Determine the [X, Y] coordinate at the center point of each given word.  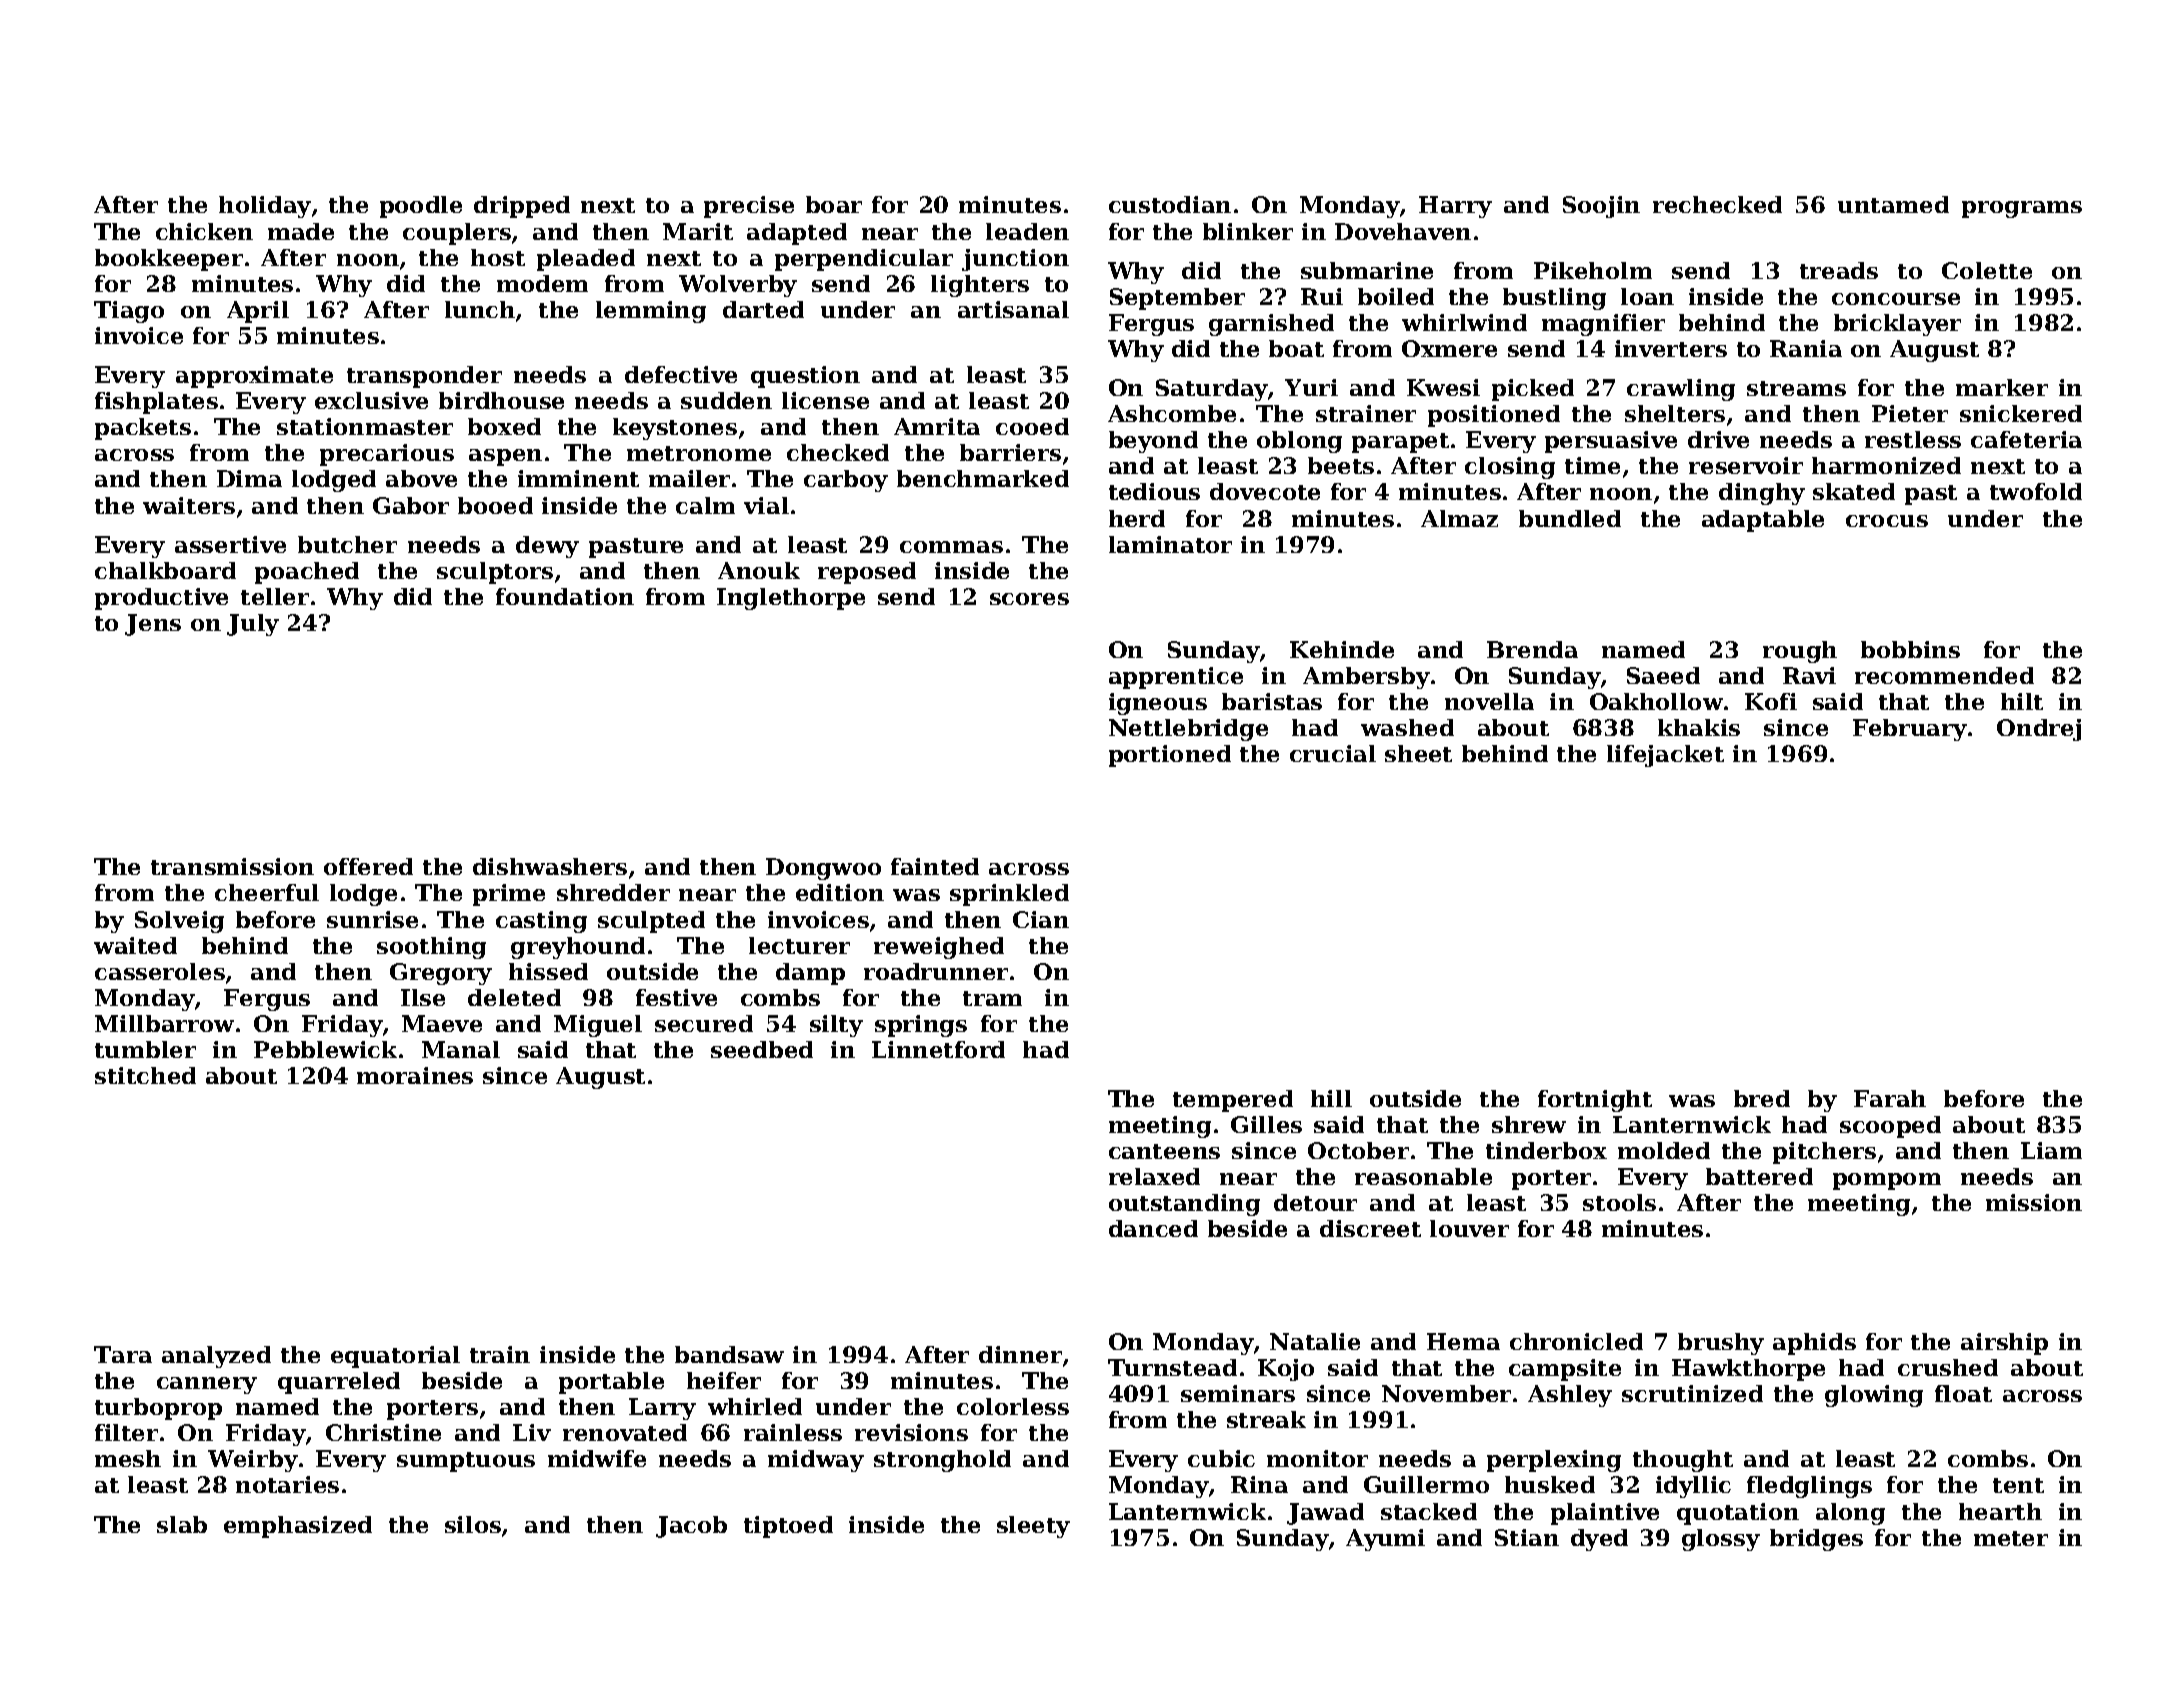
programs [2022, 209]
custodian [1170, 204]
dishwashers [550, 866]
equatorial [395, 1357]
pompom [1887, 1181]
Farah [1890, 1098]
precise [749, 207]
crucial [1333, 753]
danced [1153, 1228]
